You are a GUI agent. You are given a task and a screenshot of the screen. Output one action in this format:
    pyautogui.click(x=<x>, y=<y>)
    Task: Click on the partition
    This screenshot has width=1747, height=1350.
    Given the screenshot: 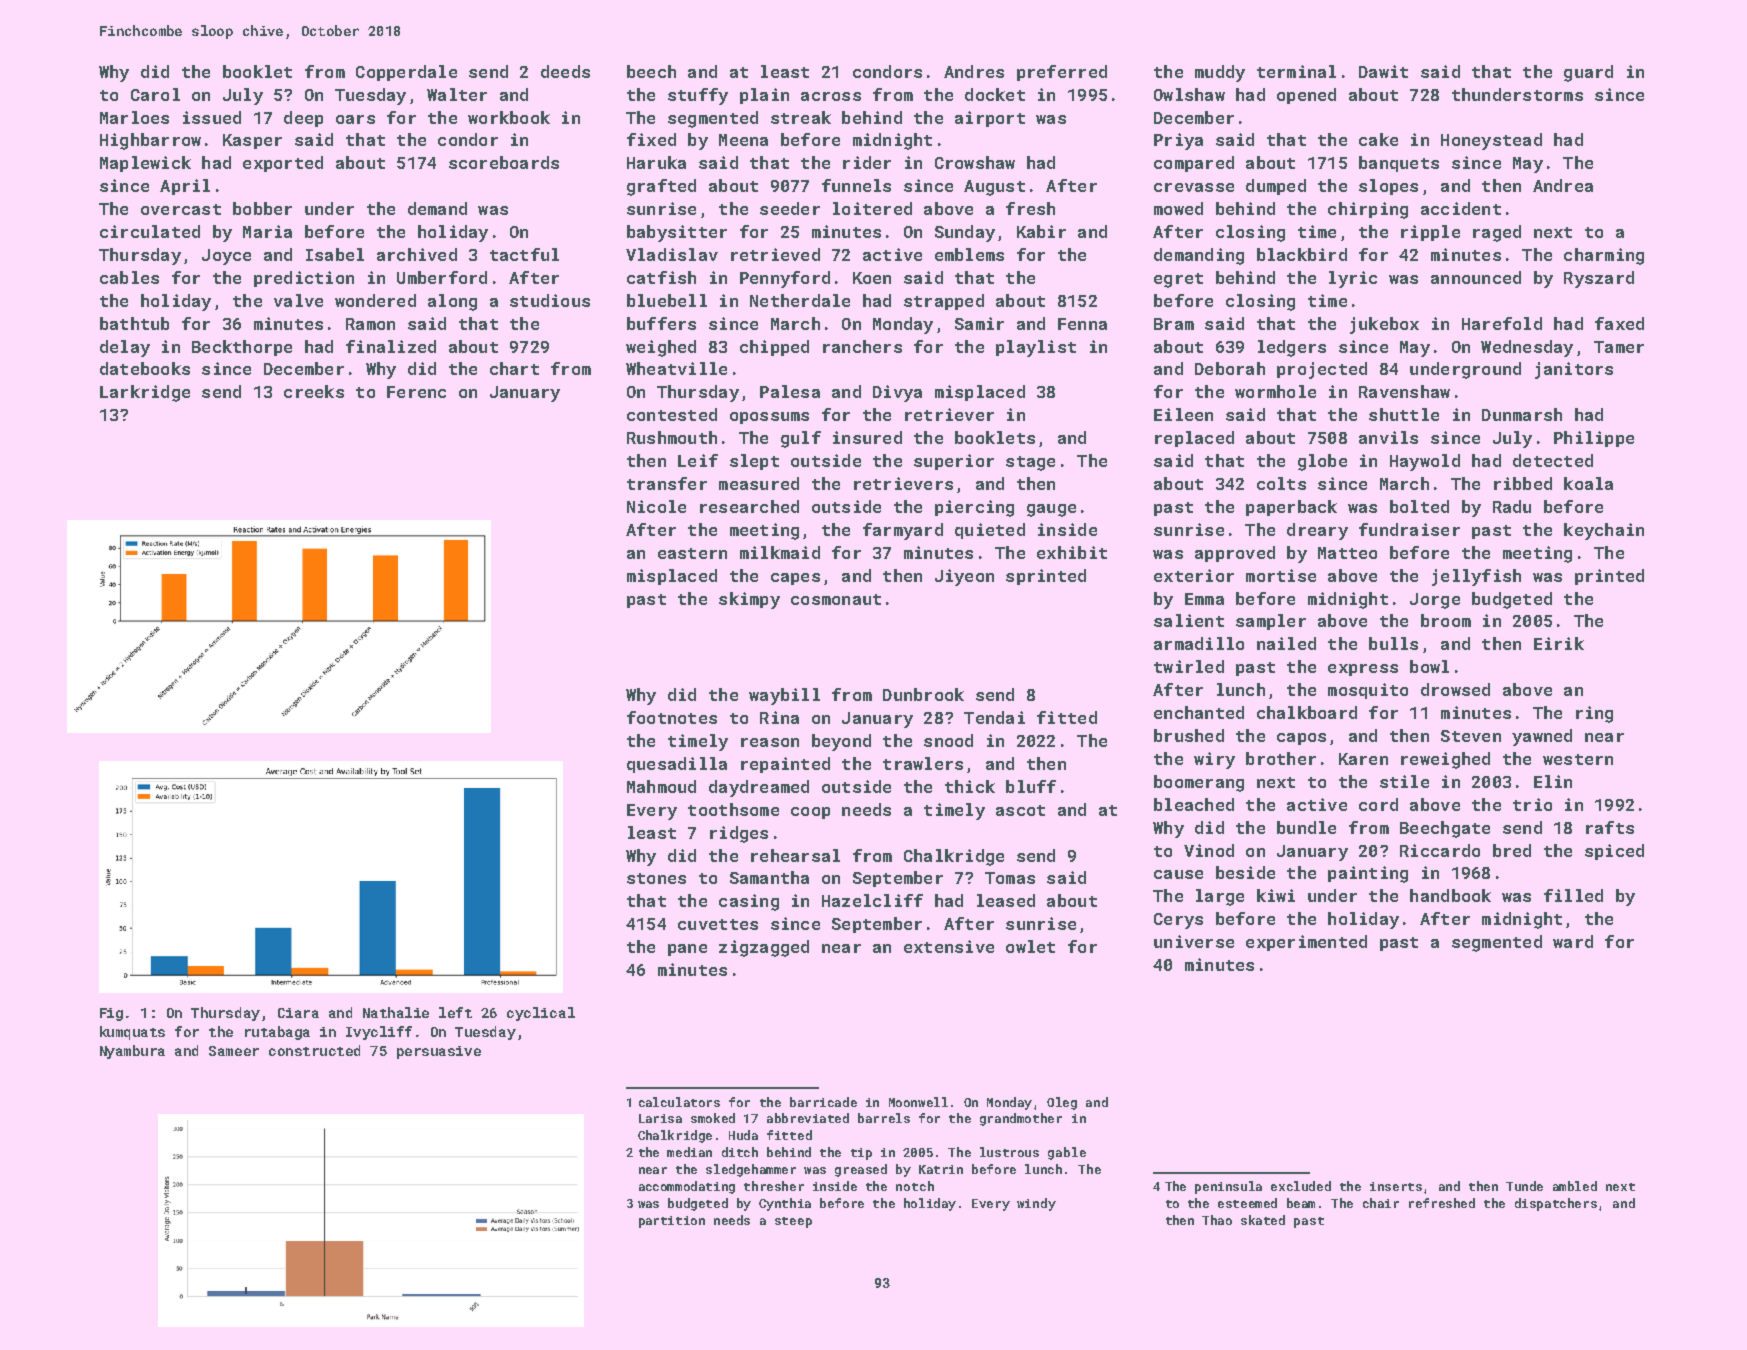 What is the action you would take?
    pyautogui.click(x=672, y=1222)
